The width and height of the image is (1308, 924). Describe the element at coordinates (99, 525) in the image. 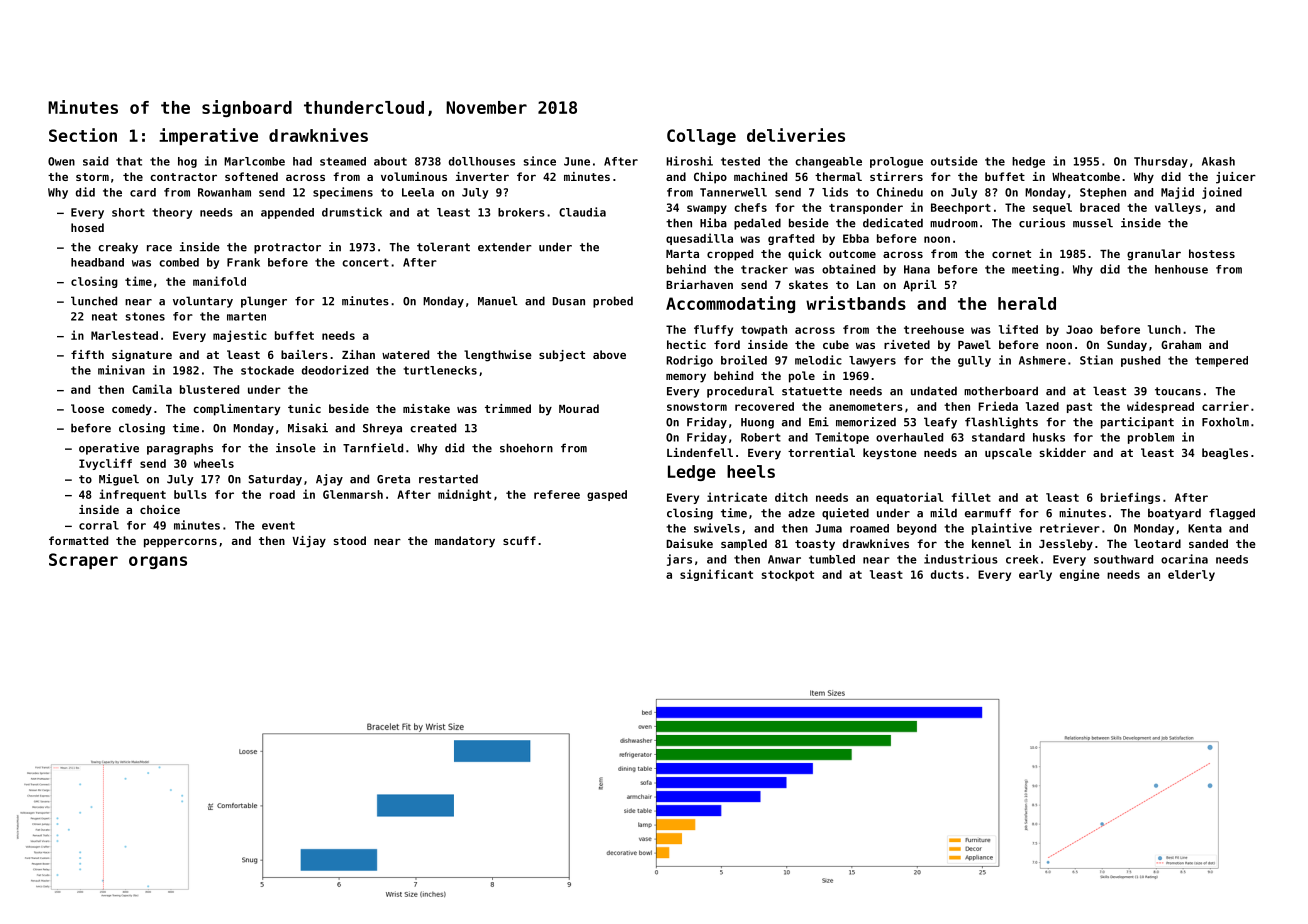

I see `corral` at that location.
